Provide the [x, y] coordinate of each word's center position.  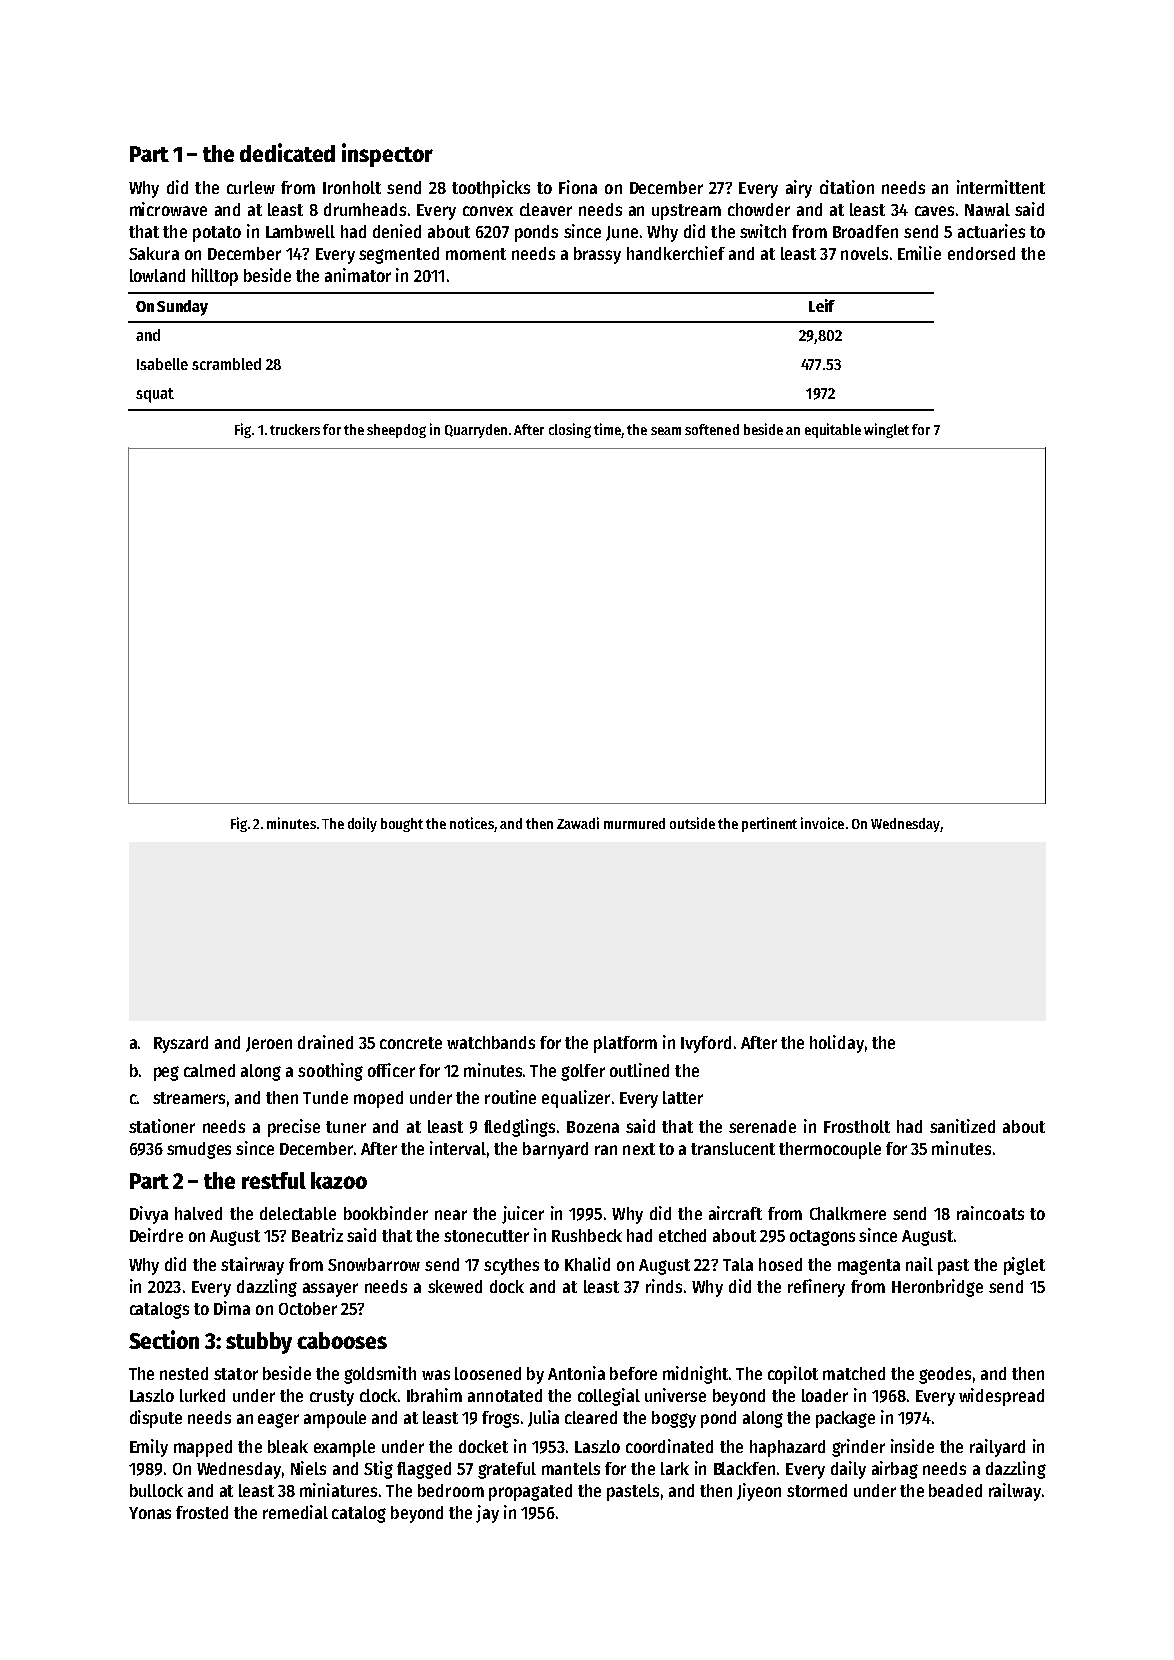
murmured [634, 823]
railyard [997, 1448]
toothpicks [491, 189]
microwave [168, 209]
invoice [822, 823]
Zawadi [578, 823]
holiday [837, 1044]
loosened [488, 1373]
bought [402, 825]
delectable [298, 1213]
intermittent [1001, 187]
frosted [202, 1512]
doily [362, 824]
